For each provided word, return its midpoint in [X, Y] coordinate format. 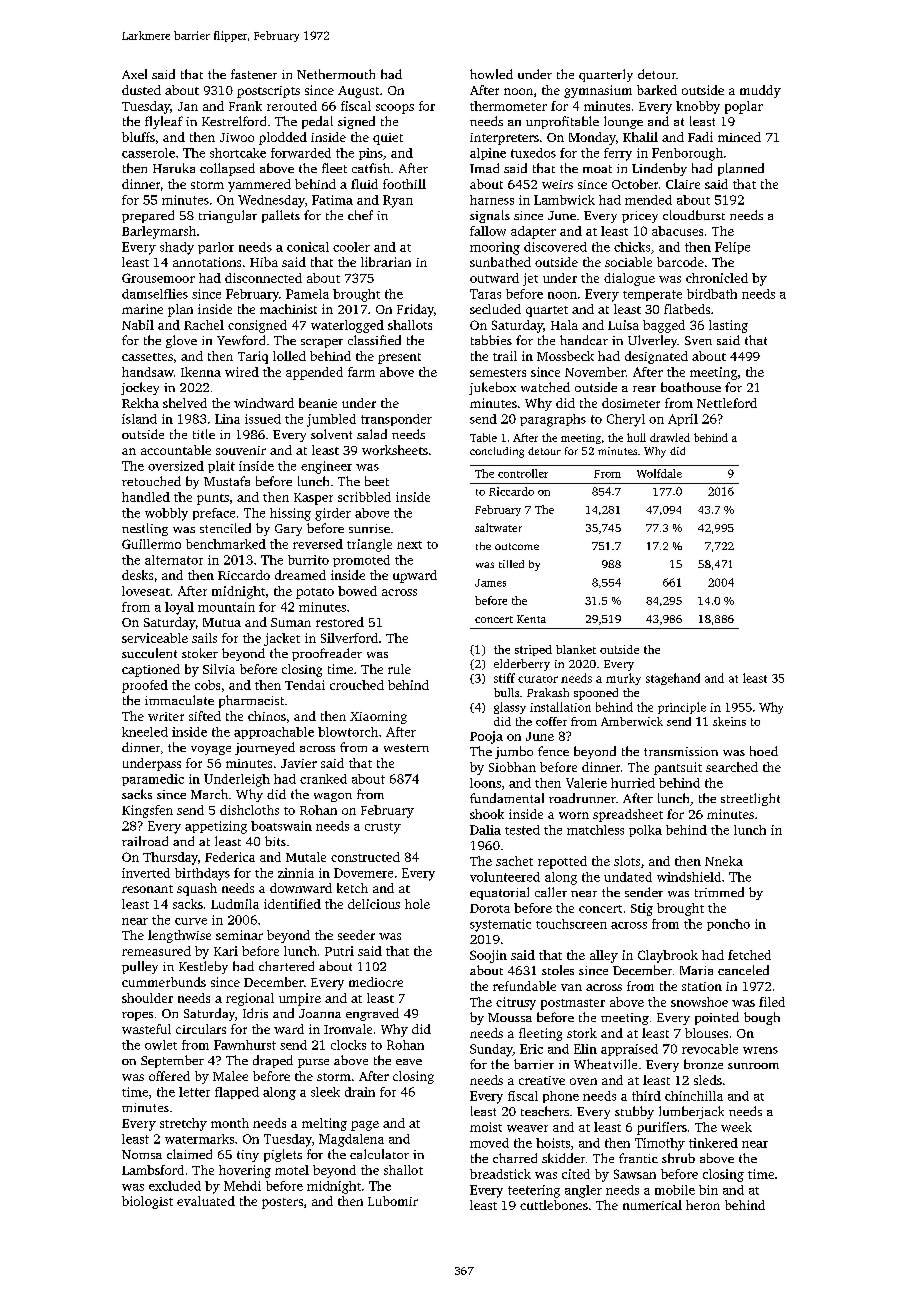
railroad [145, 841]
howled [491, 74]
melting [324, 1124]
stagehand [673, 679]
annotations [207, 262]
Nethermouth [336, 74]
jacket [282, 639]
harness [492, 200]
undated [628, 877]
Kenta [531, 619]
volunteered [505, 877]
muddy [760, 91]
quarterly [606, 75]
